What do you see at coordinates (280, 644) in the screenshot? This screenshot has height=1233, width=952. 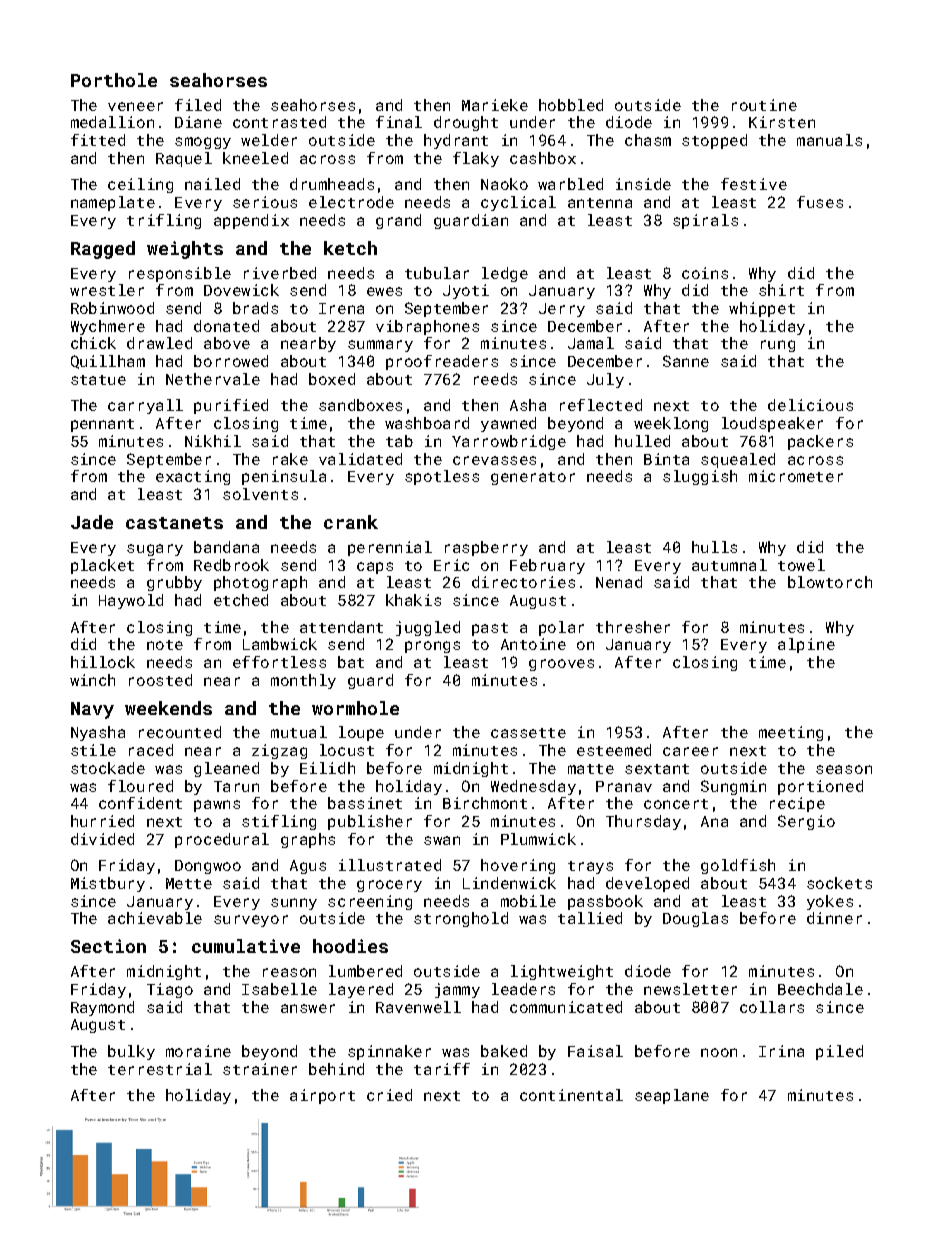 I see `Lambwick` at bounding box center [280, 644].
